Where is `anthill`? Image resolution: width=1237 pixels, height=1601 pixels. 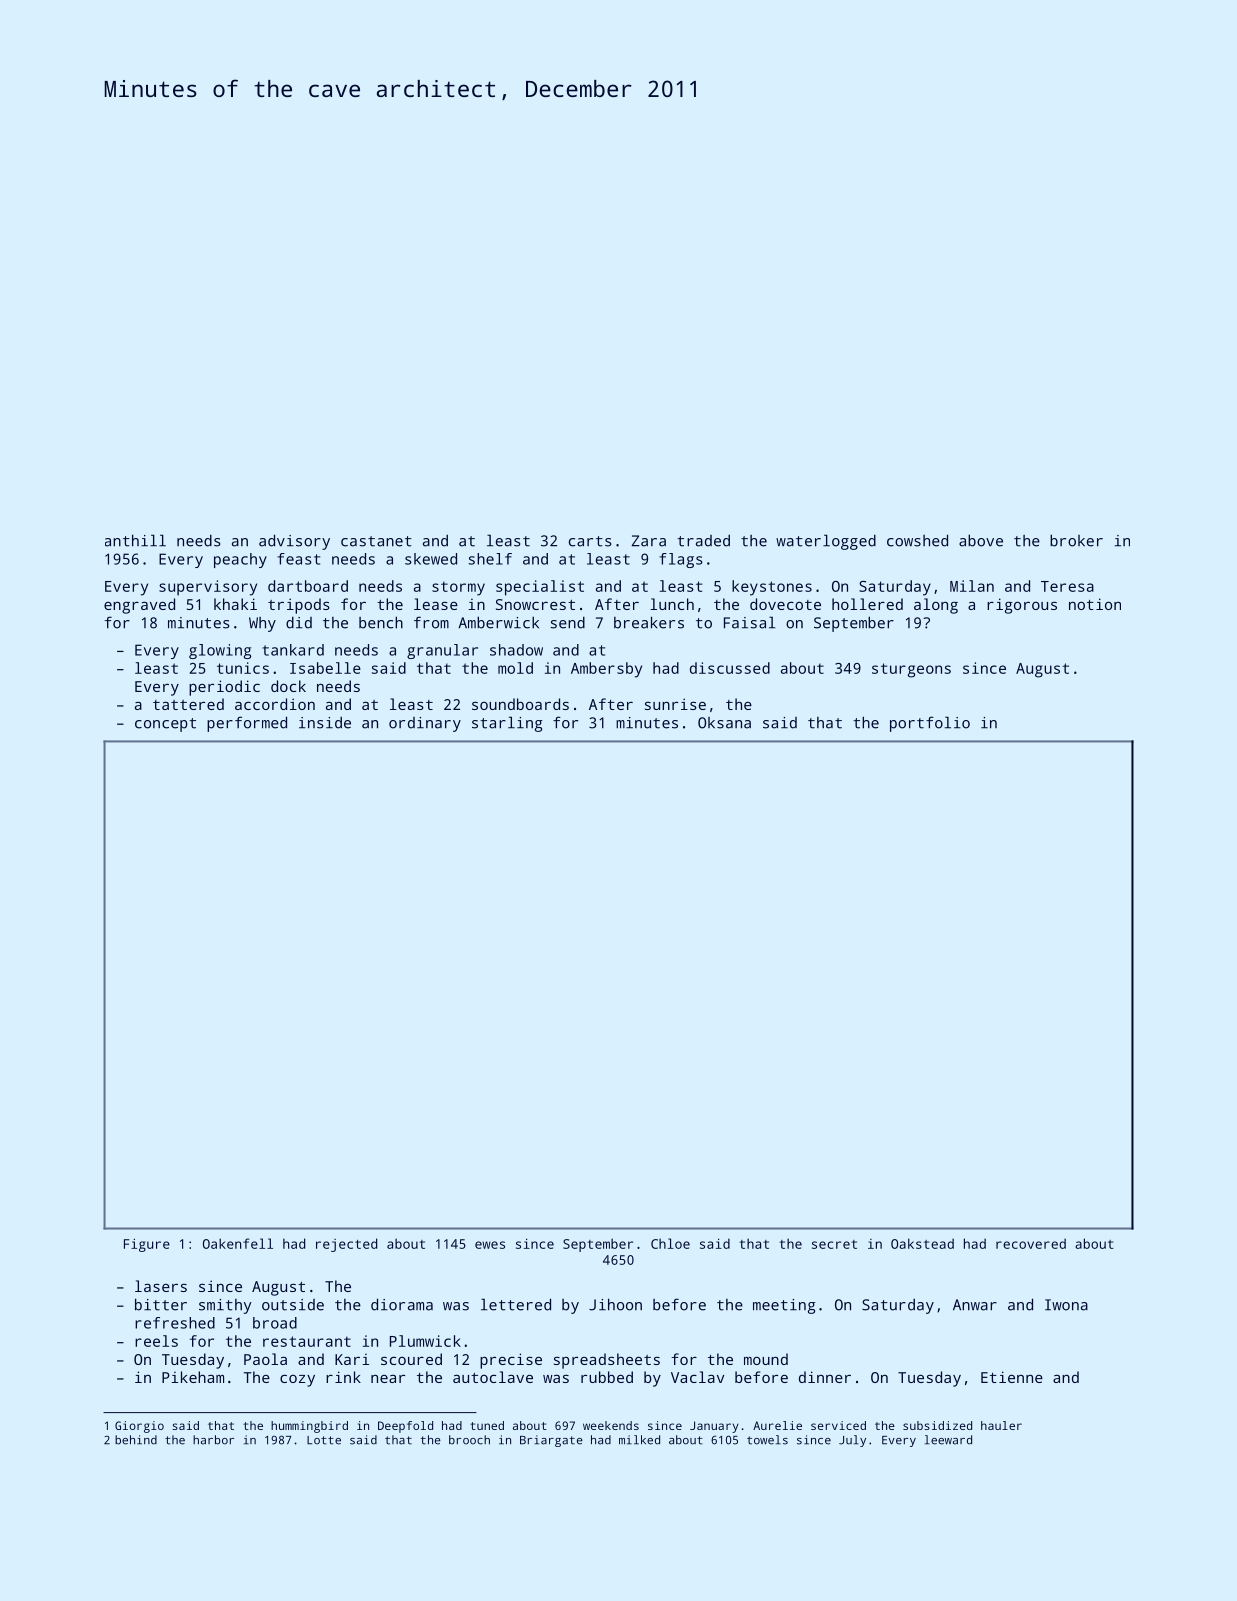
anthill is located at coordinates (135, 540).
